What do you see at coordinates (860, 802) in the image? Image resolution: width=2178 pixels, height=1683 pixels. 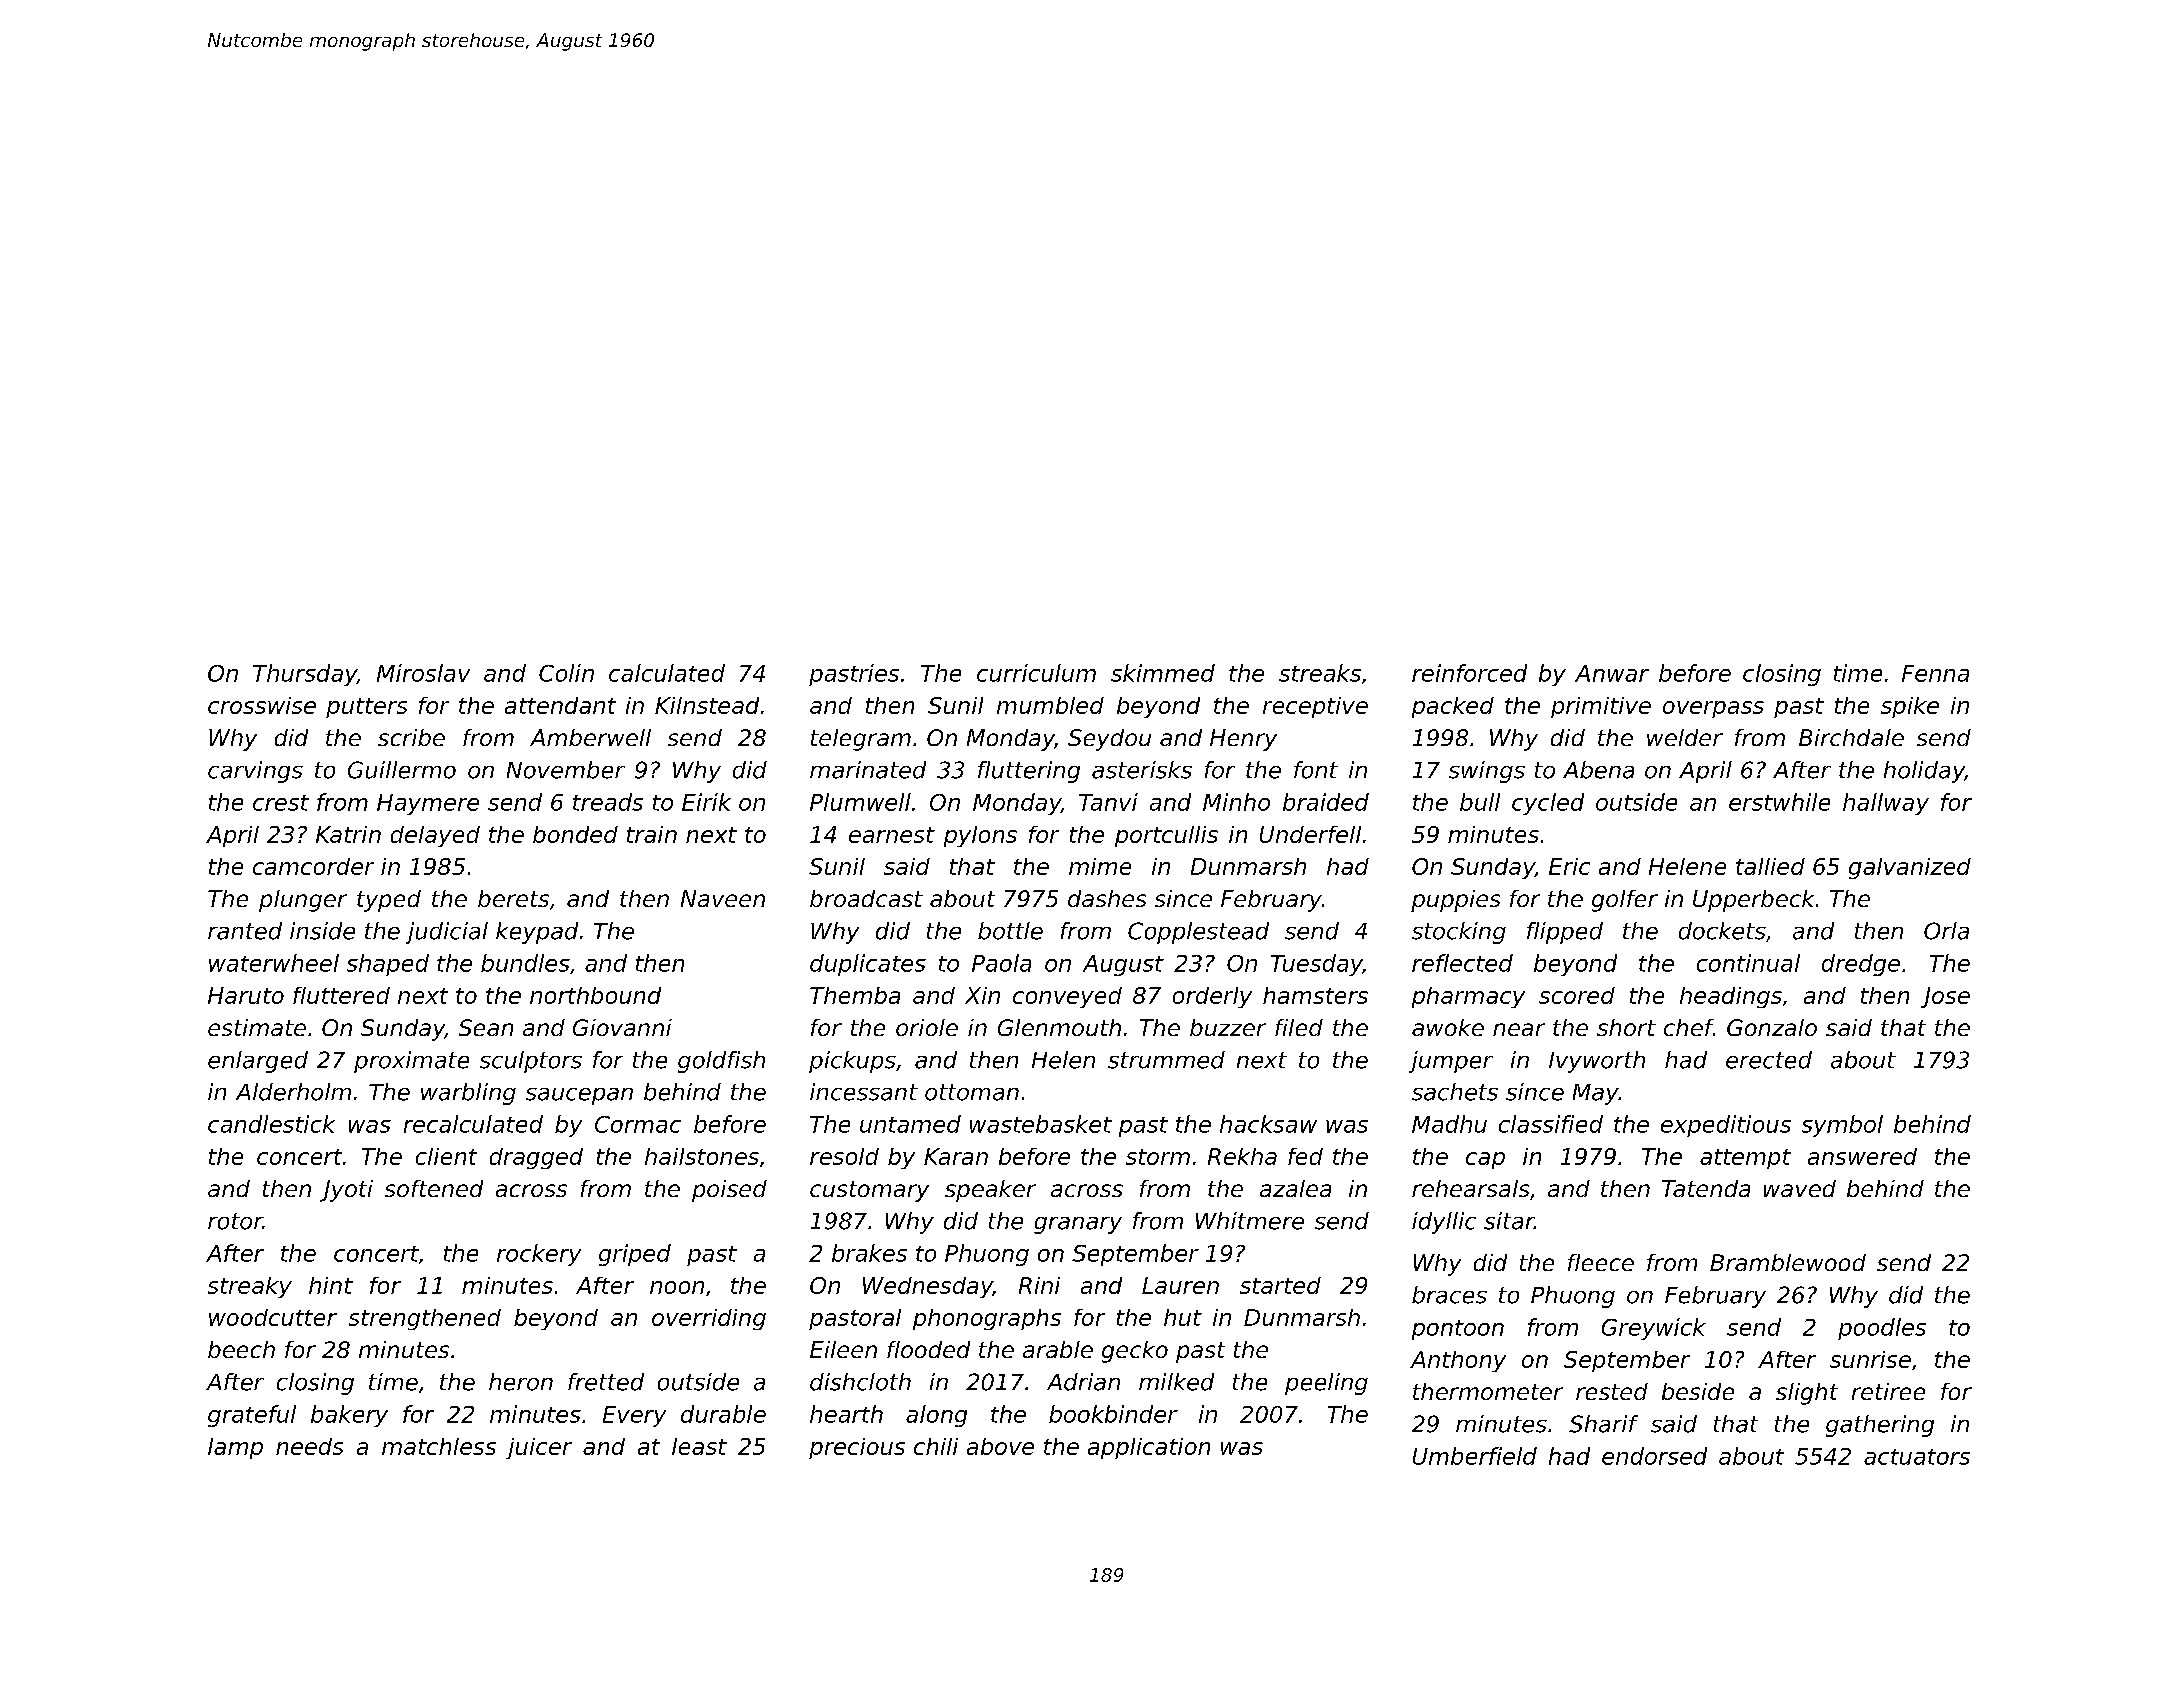 I see `Plumwell` at bounding box center [860, 802].
